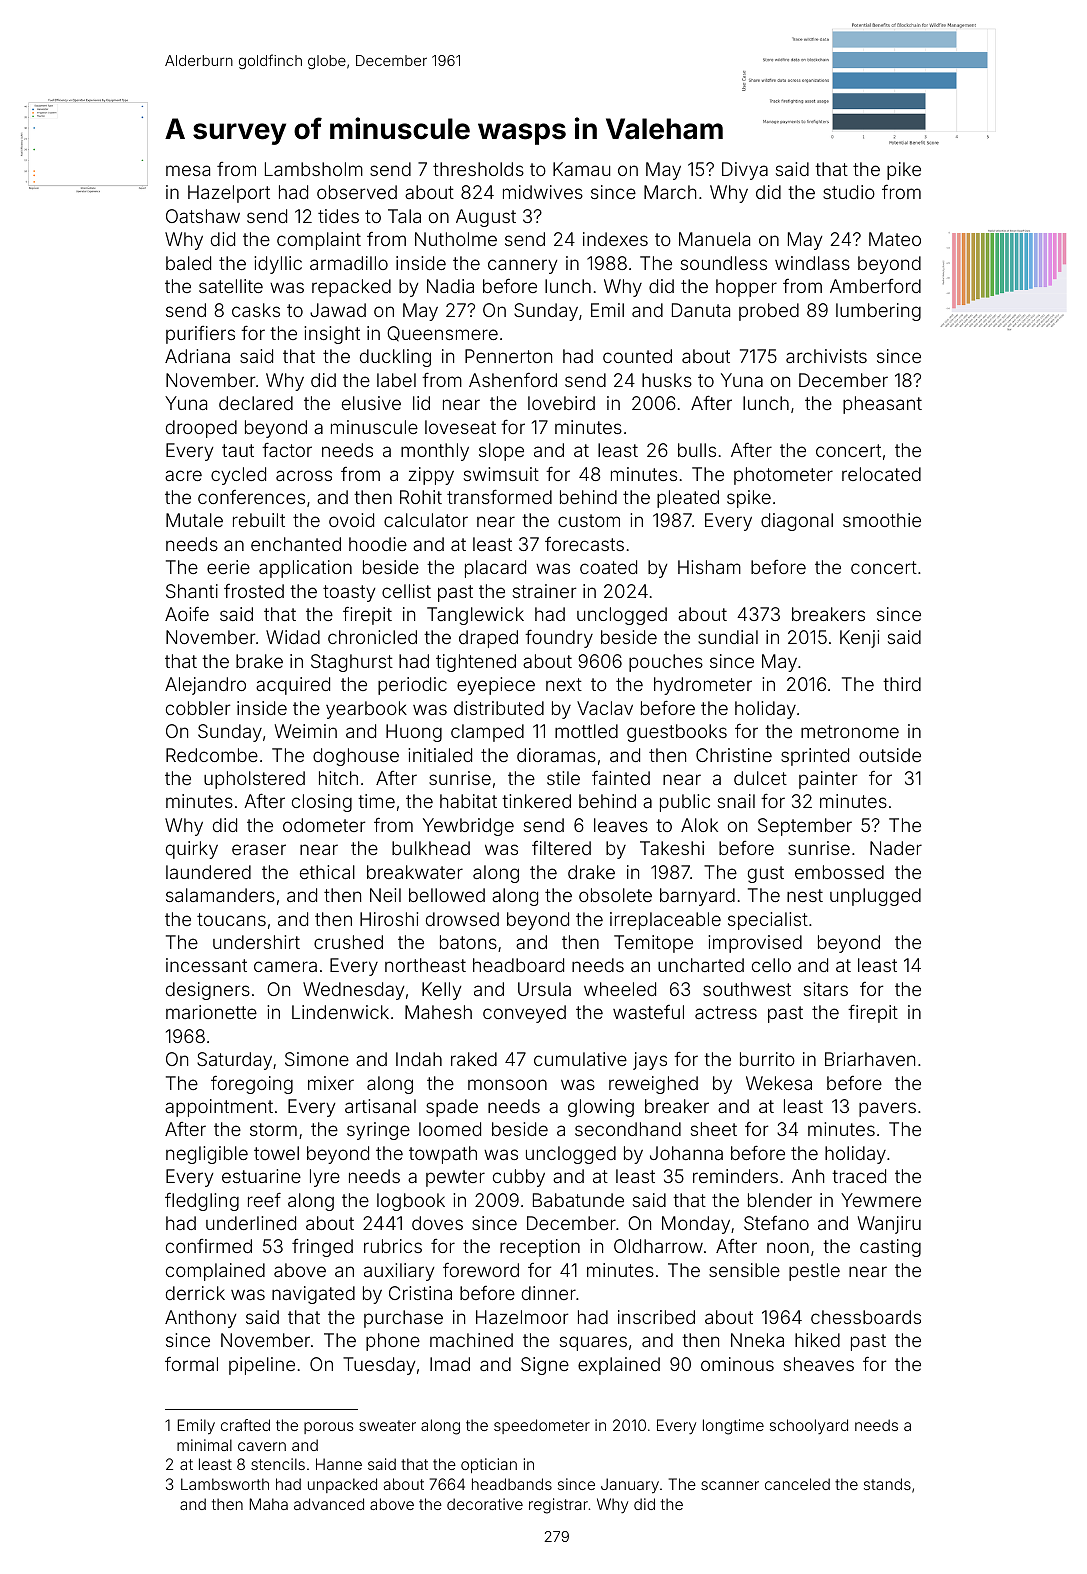 The image size is (1087, 1574). I want to click on custom, so click(589, 520).
